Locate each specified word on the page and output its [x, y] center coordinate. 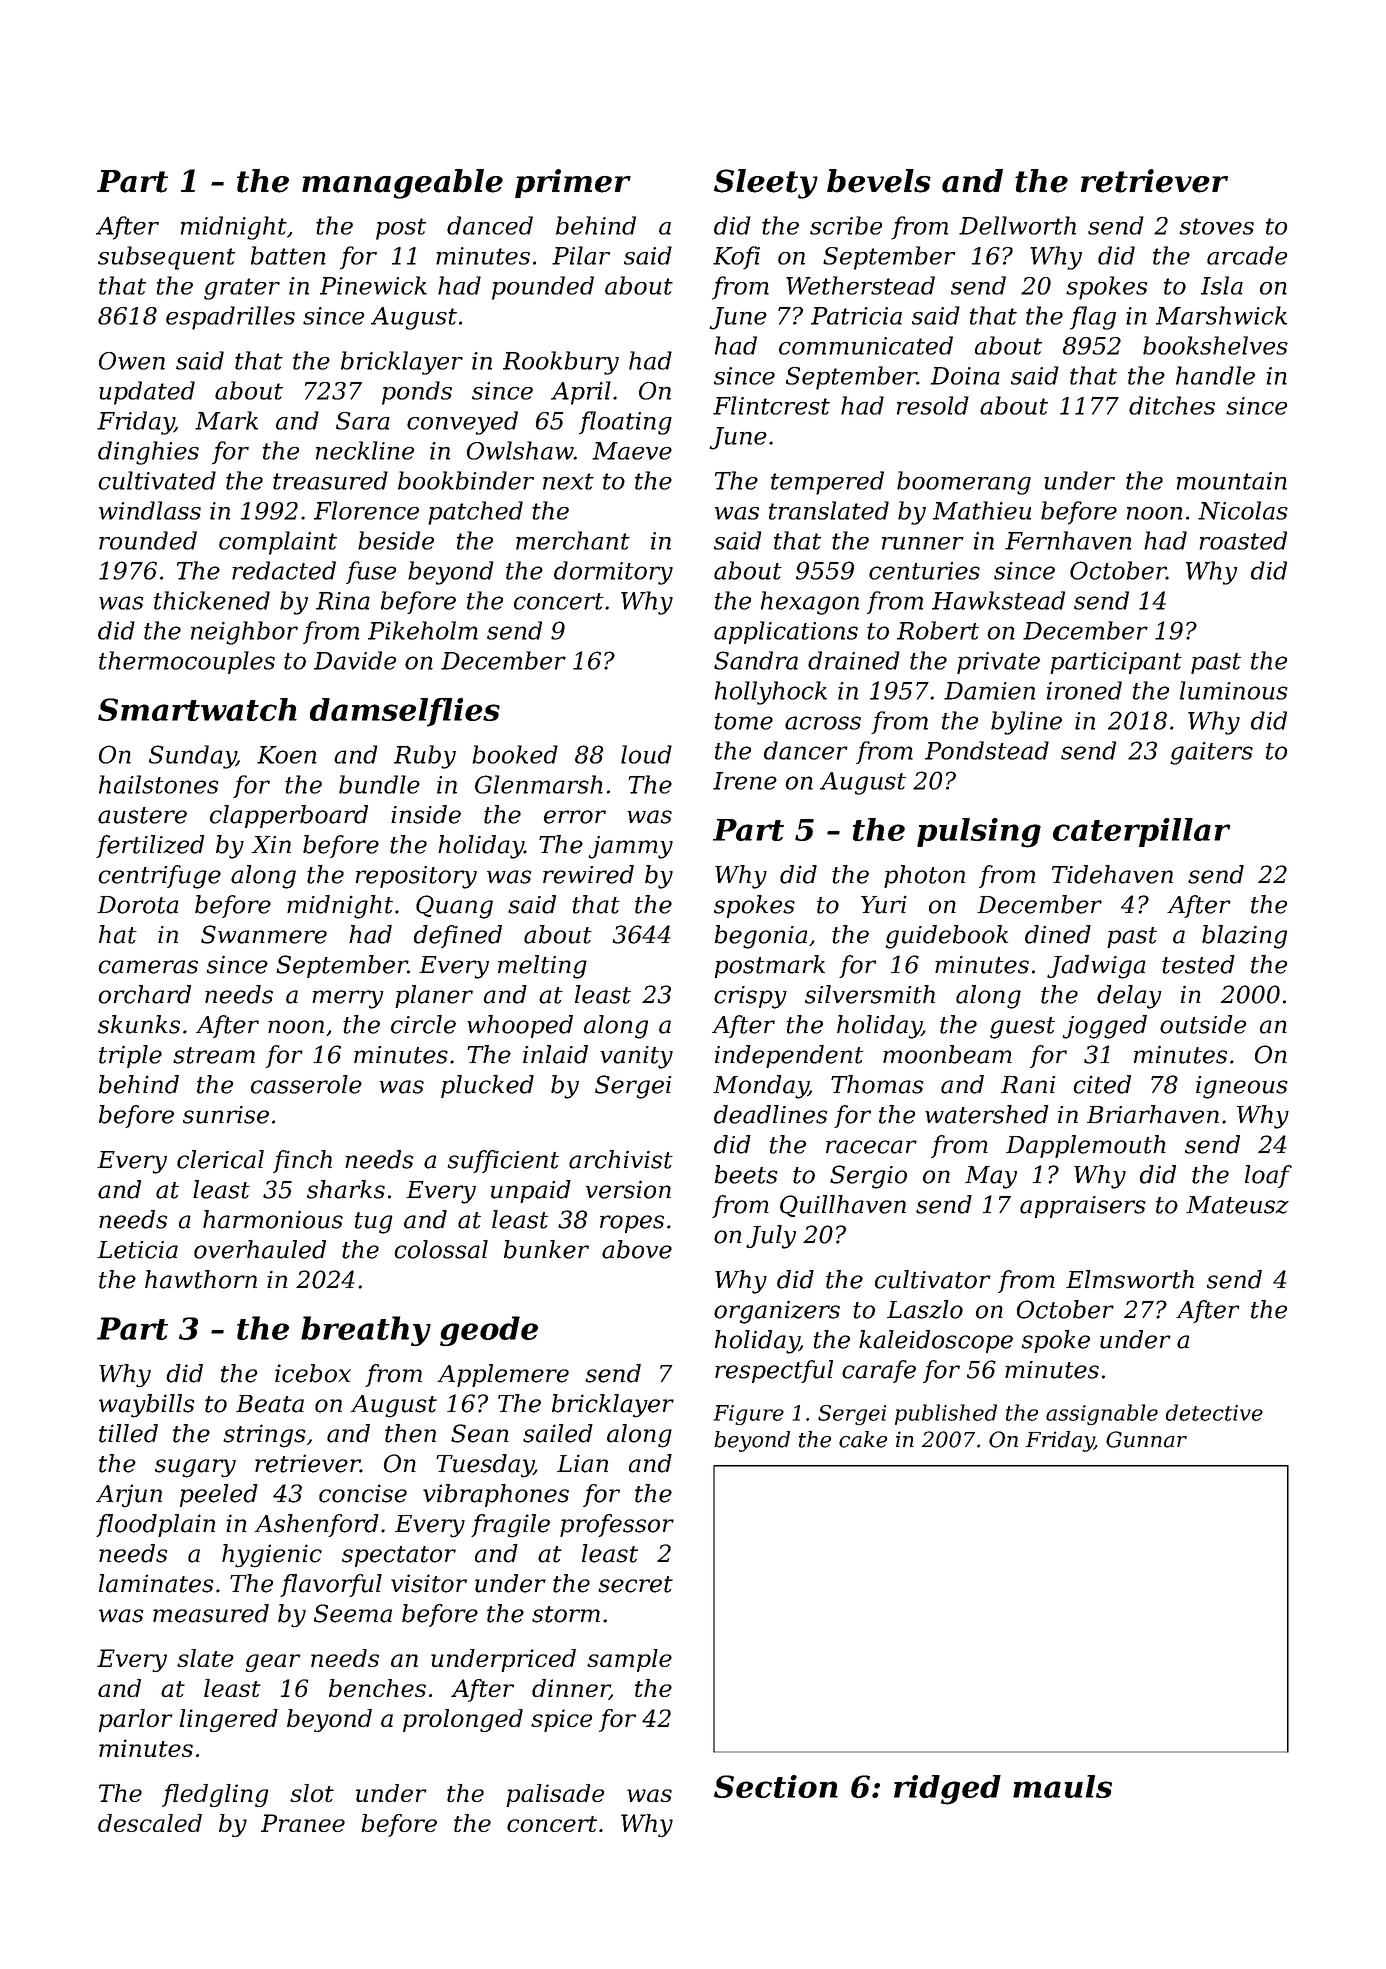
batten [288, 255]
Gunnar [1146, 1439]
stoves [1216, 226]
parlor [136, 1720]
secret [635, 1584]
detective [1214, 1412]
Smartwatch [197, 709]
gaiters [1211, 753]
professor [617, 1525]
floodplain [155, 1525]
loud [646, 754]
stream [214, 1055]
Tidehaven [1112, 874]
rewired [588, 874]
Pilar [581, 255]
